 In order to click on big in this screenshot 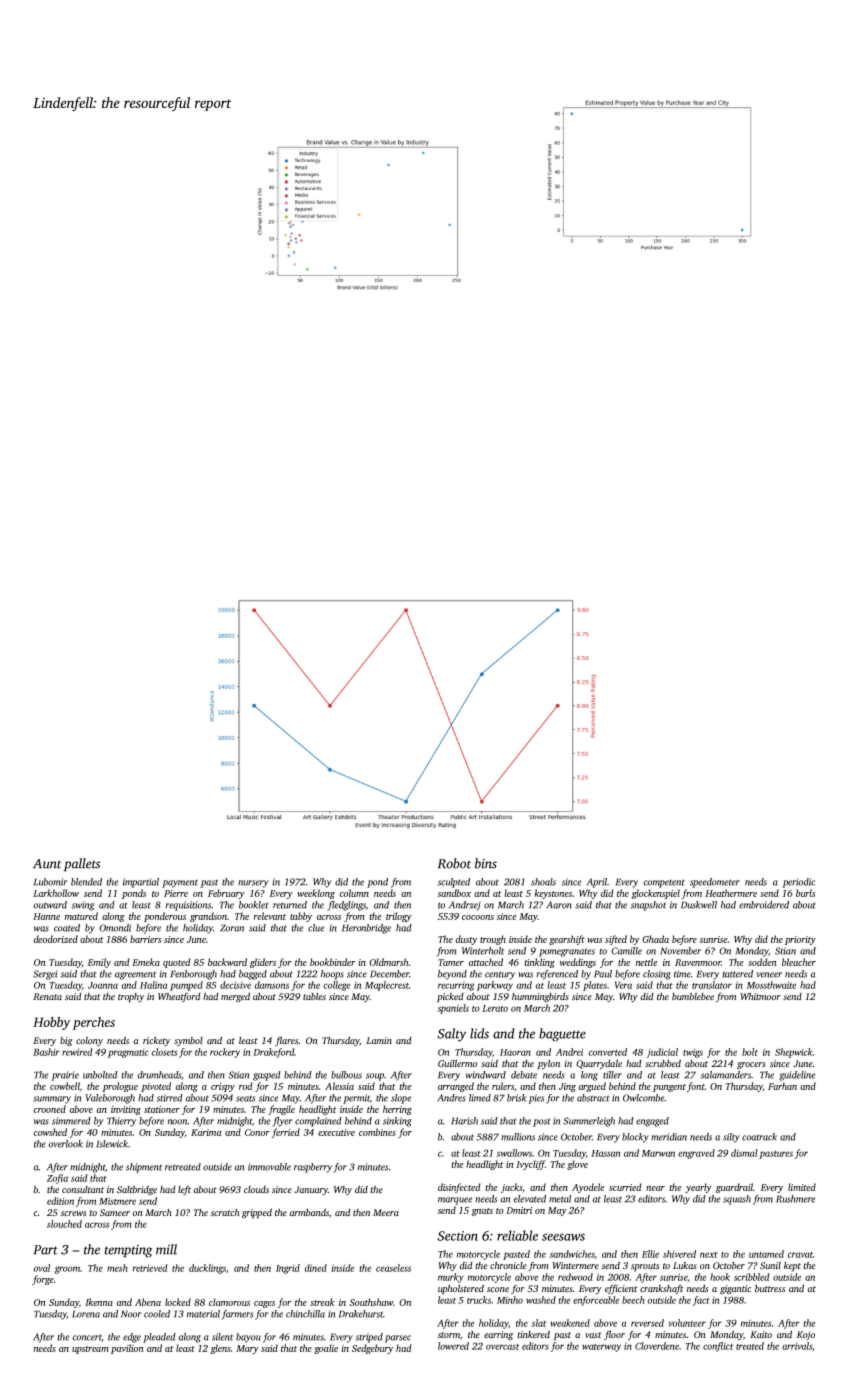, I will do `click(66, 1042)`.
